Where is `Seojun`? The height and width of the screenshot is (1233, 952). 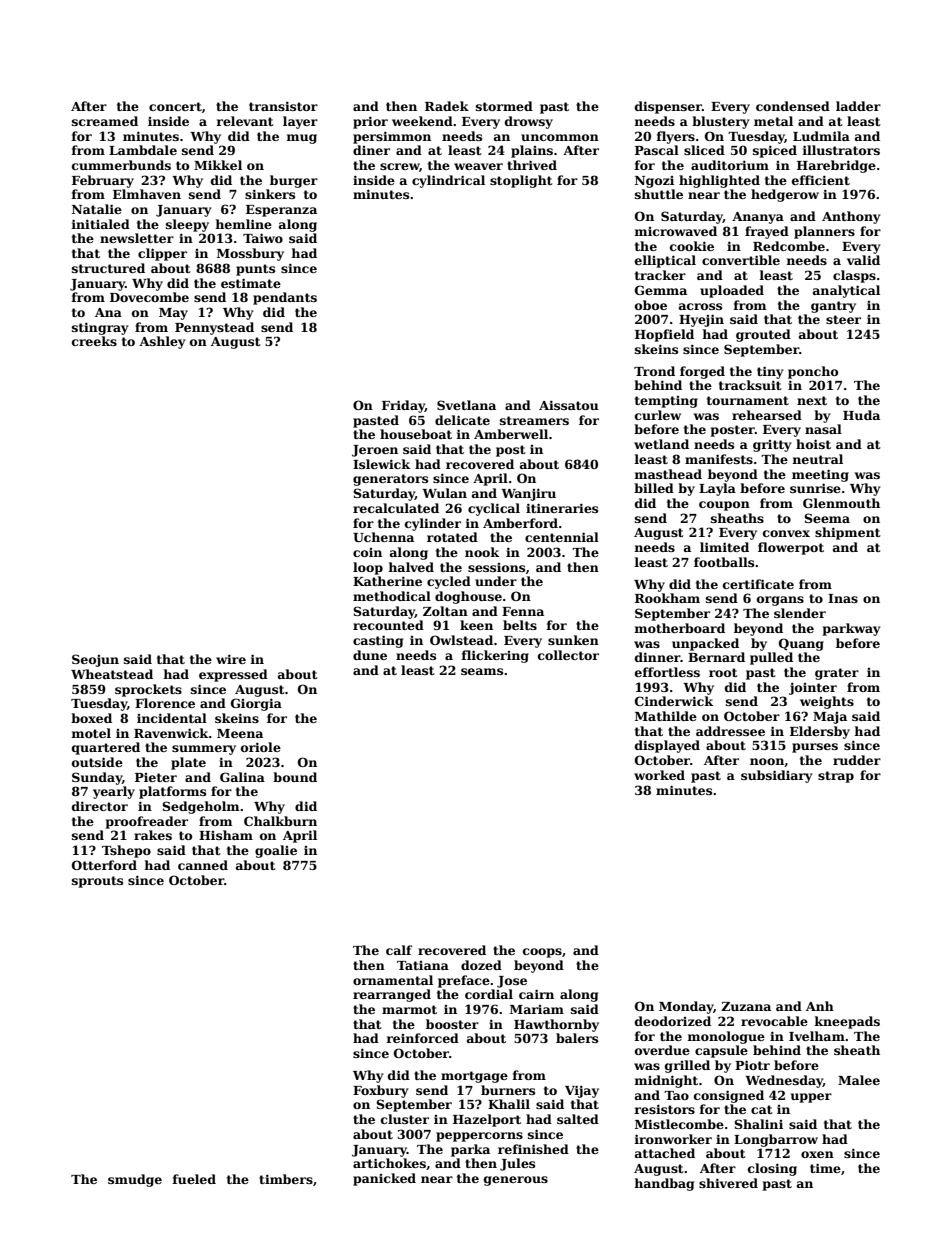 Seojun is located at coordinates (95, 660).
